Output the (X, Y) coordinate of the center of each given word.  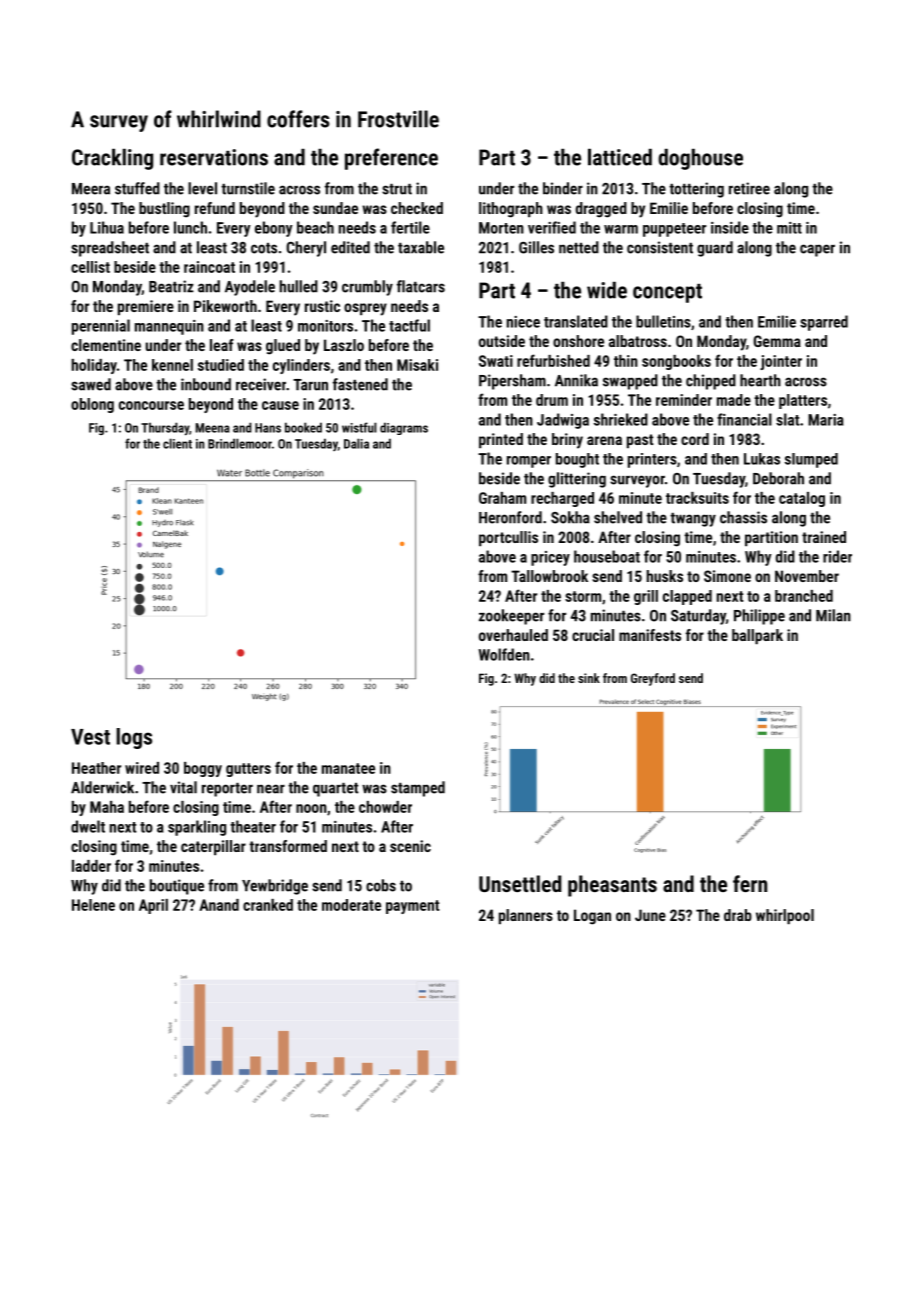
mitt (789, 228)
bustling (164, 210)
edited (350, 247)
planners (526, 916)
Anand (219, 905)
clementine (106, 345)
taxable (421, 247)
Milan (833, 615)
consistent (660, 247)
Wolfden (504, 654)
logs (134, 738)
